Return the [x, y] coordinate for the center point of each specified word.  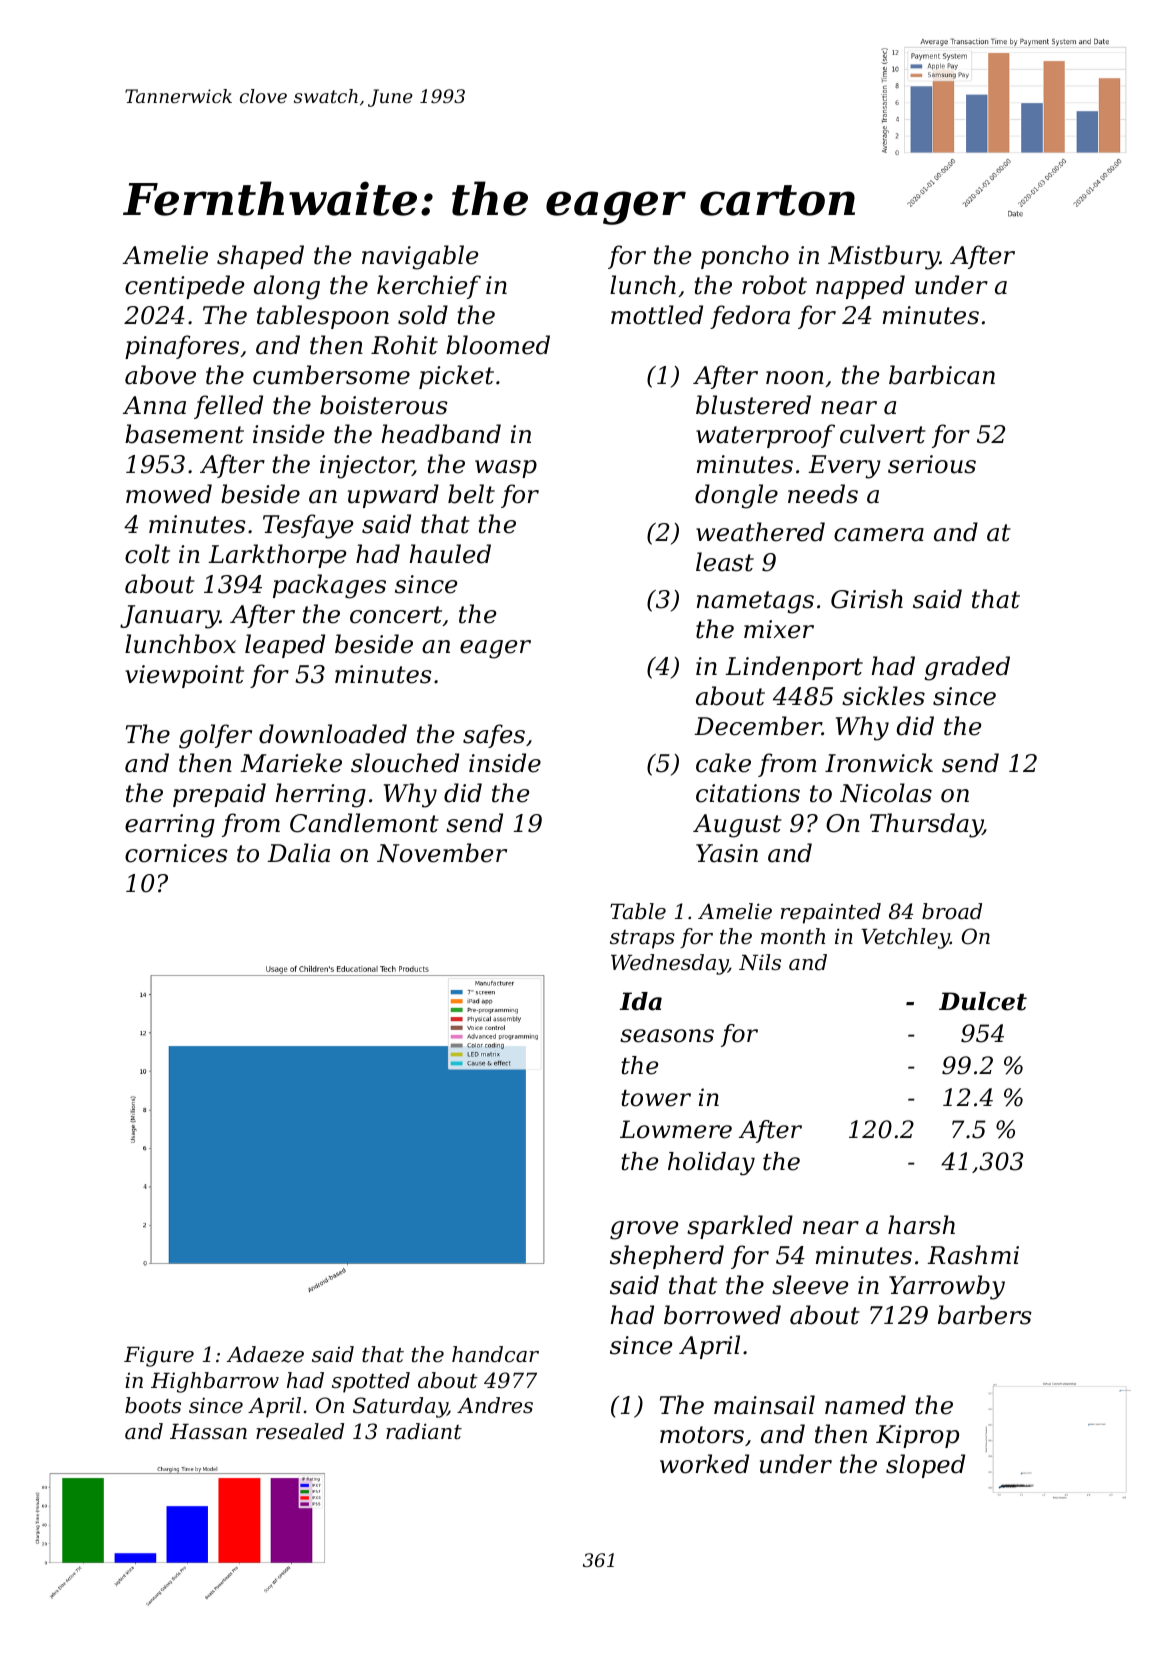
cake [723, 763]
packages [329, 586]
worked [704, 1464]
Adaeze [265, 1354]
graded [967, 668]
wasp [506, 469]
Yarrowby [947, 1287]
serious [932, 464]
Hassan [208, 1432]
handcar [495, 1354]
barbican [942, 375]
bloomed [498, 345]
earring [170, 826]
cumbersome [331, 375]
